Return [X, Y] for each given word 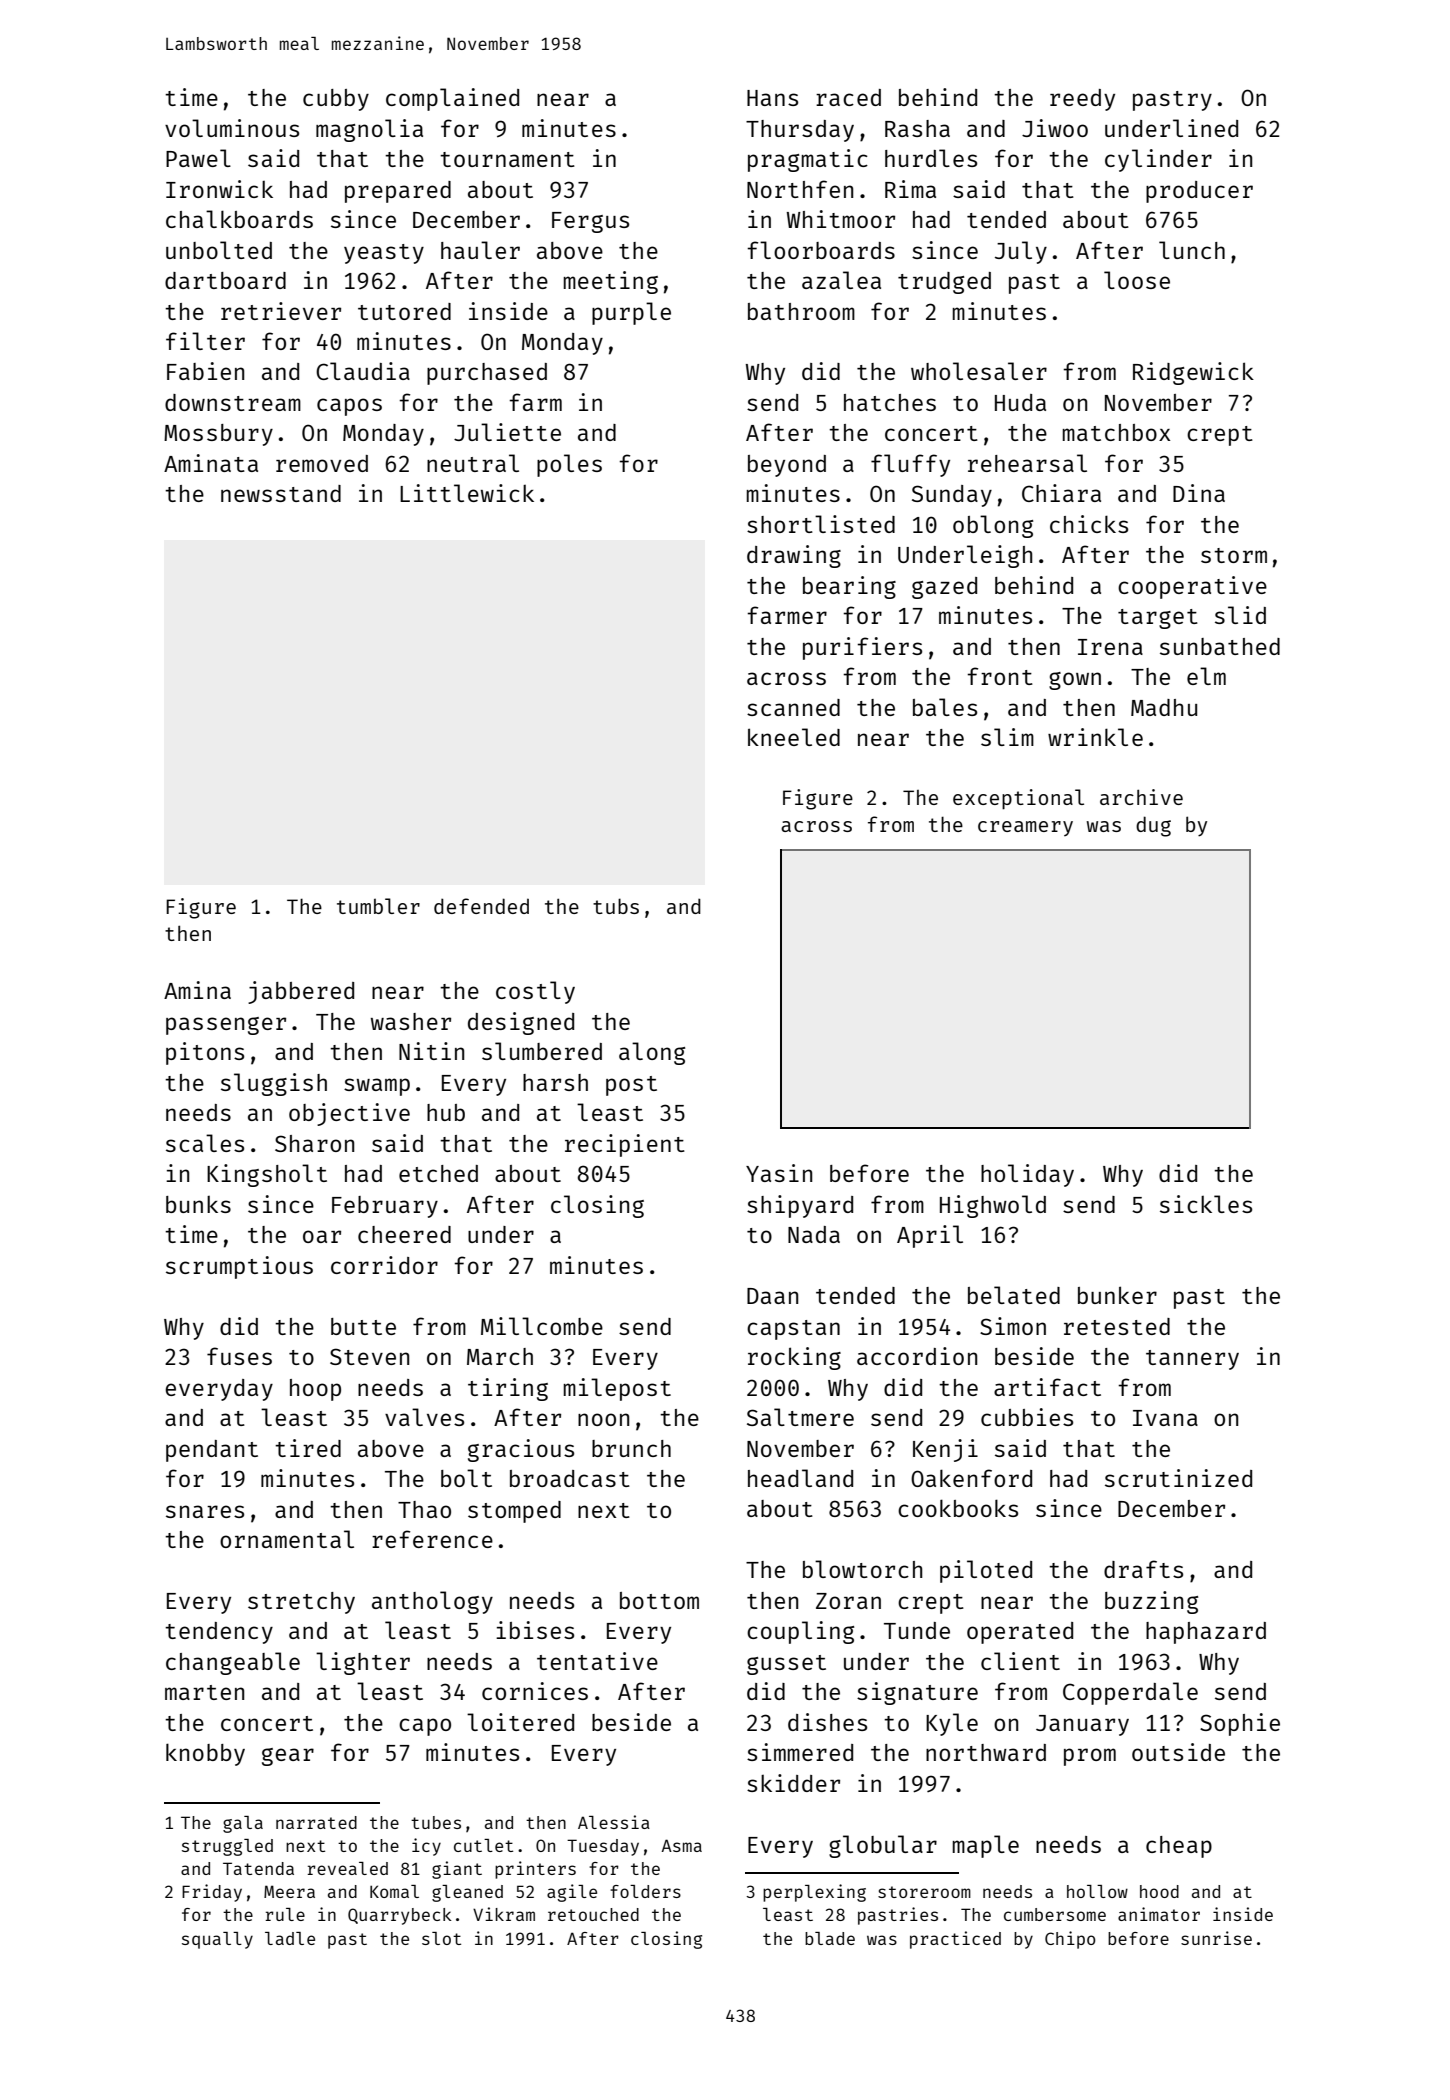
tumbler [378, 906]
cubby [336, 100]
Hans [772, 98]
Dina [1199, 493]
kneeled [794, 737]
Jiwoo [1055, 128]
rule [285, 1914]
